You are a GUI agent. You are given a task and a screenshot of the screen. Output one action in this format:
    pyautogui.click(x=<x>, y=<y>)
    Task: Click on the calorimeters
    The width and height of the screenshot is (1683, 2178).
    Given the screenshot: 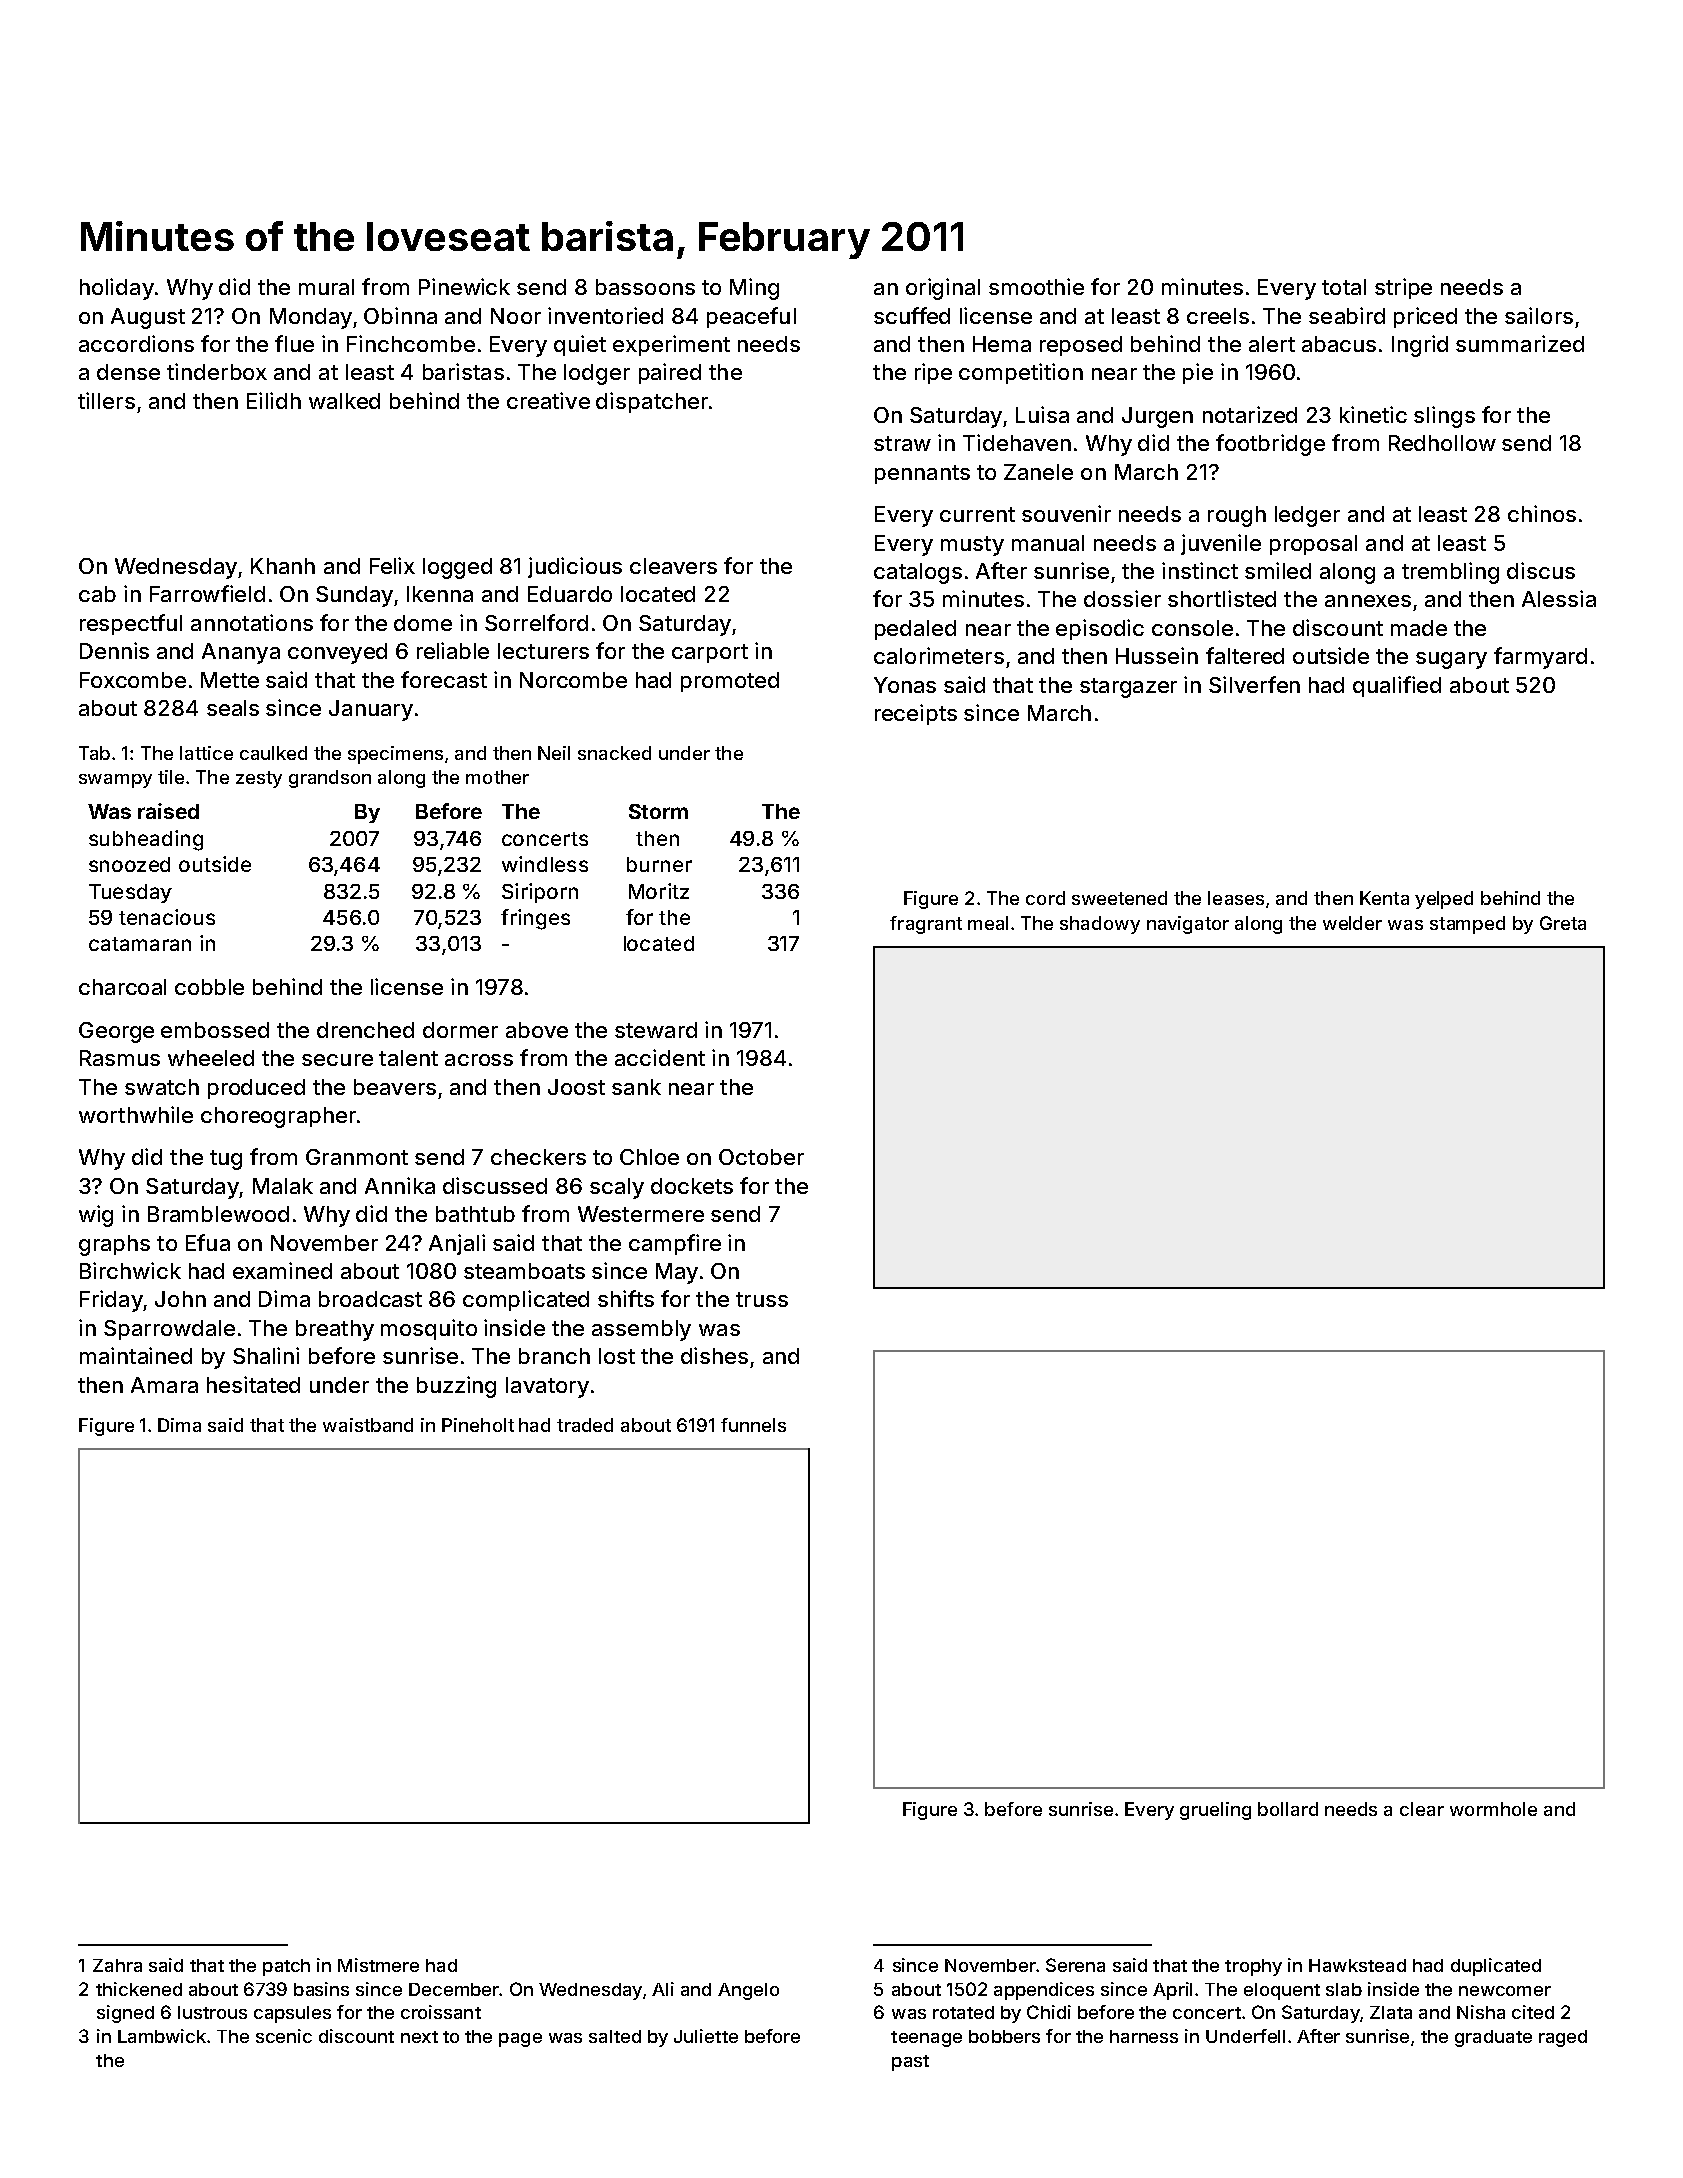 What is the action you would take?
    pyautogui.click(x=939, y=655)
